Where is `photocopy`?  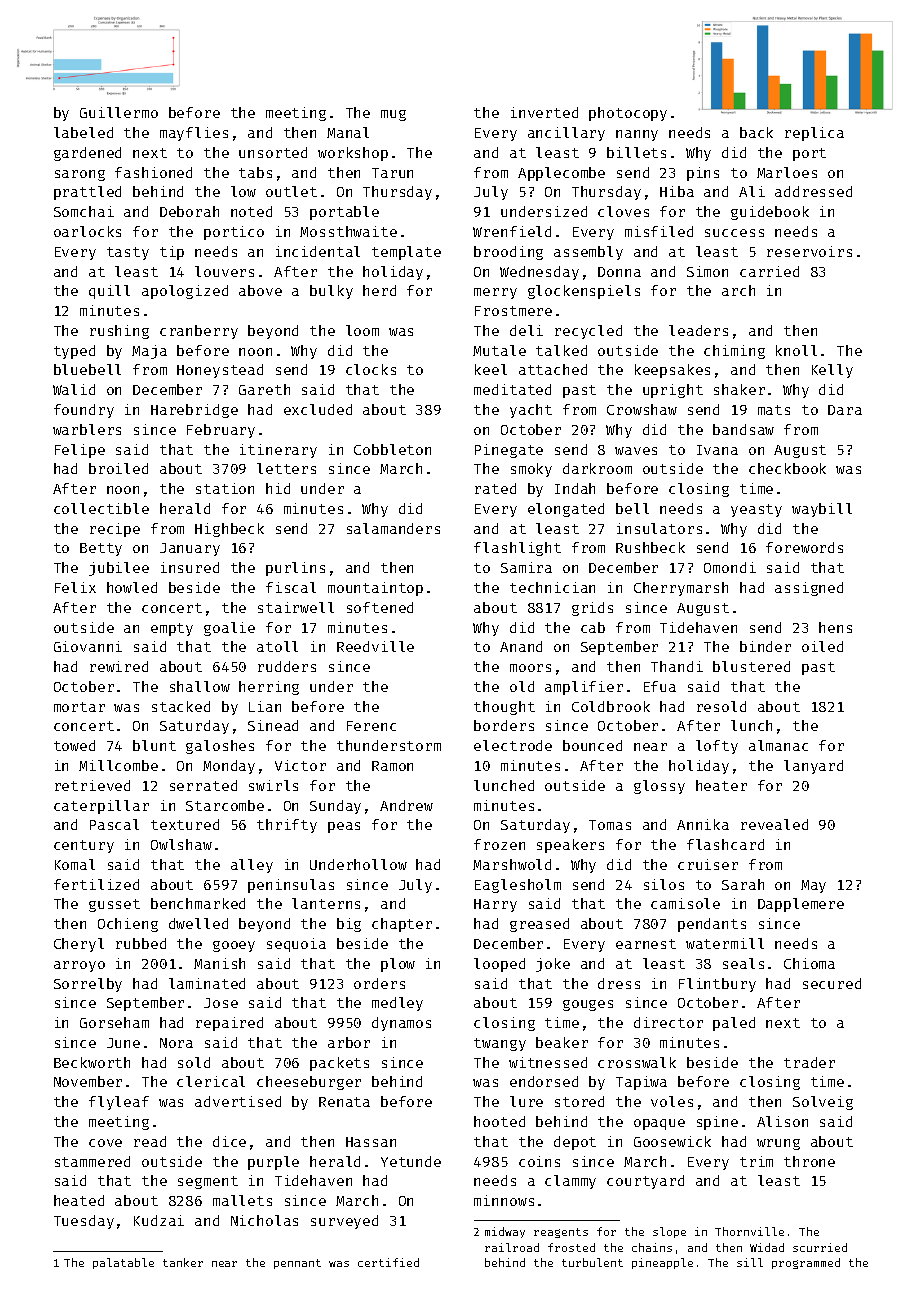
photocopy is located at coordinates (628, 114).
